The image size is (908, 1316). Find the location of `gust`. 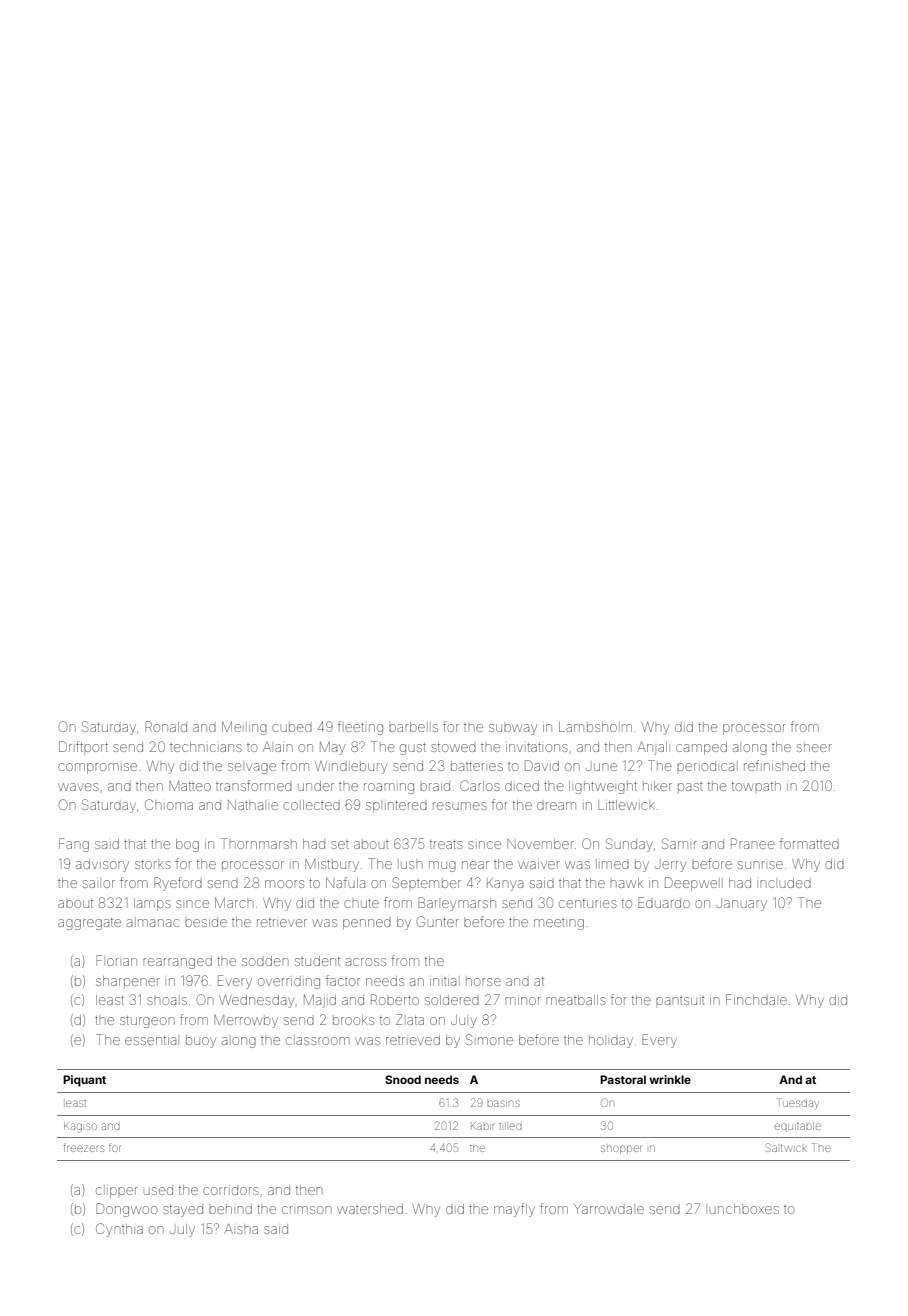

gust is located at coordinates (413, 749).
